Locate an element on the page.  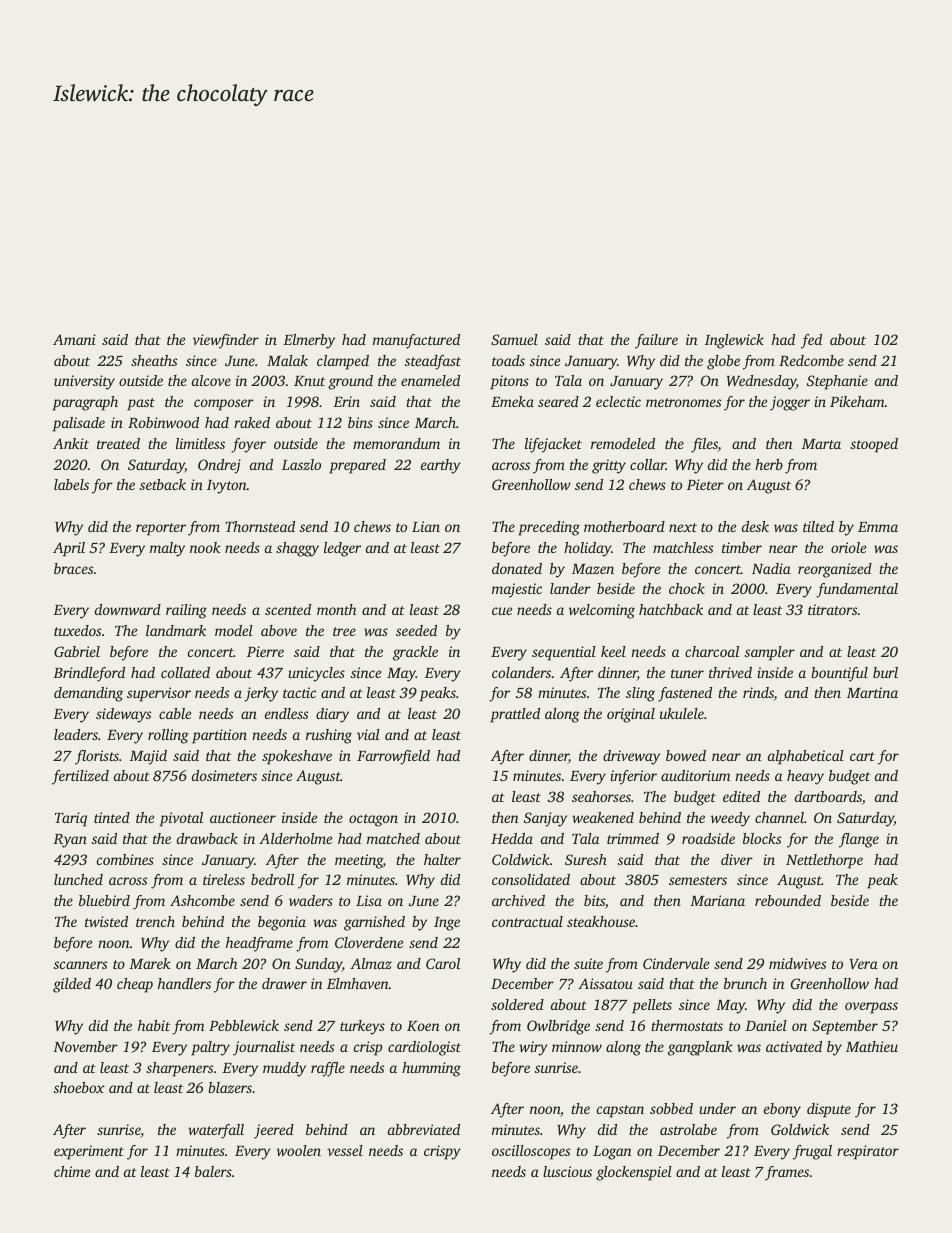
burl is located at coordinates (885, 672).
